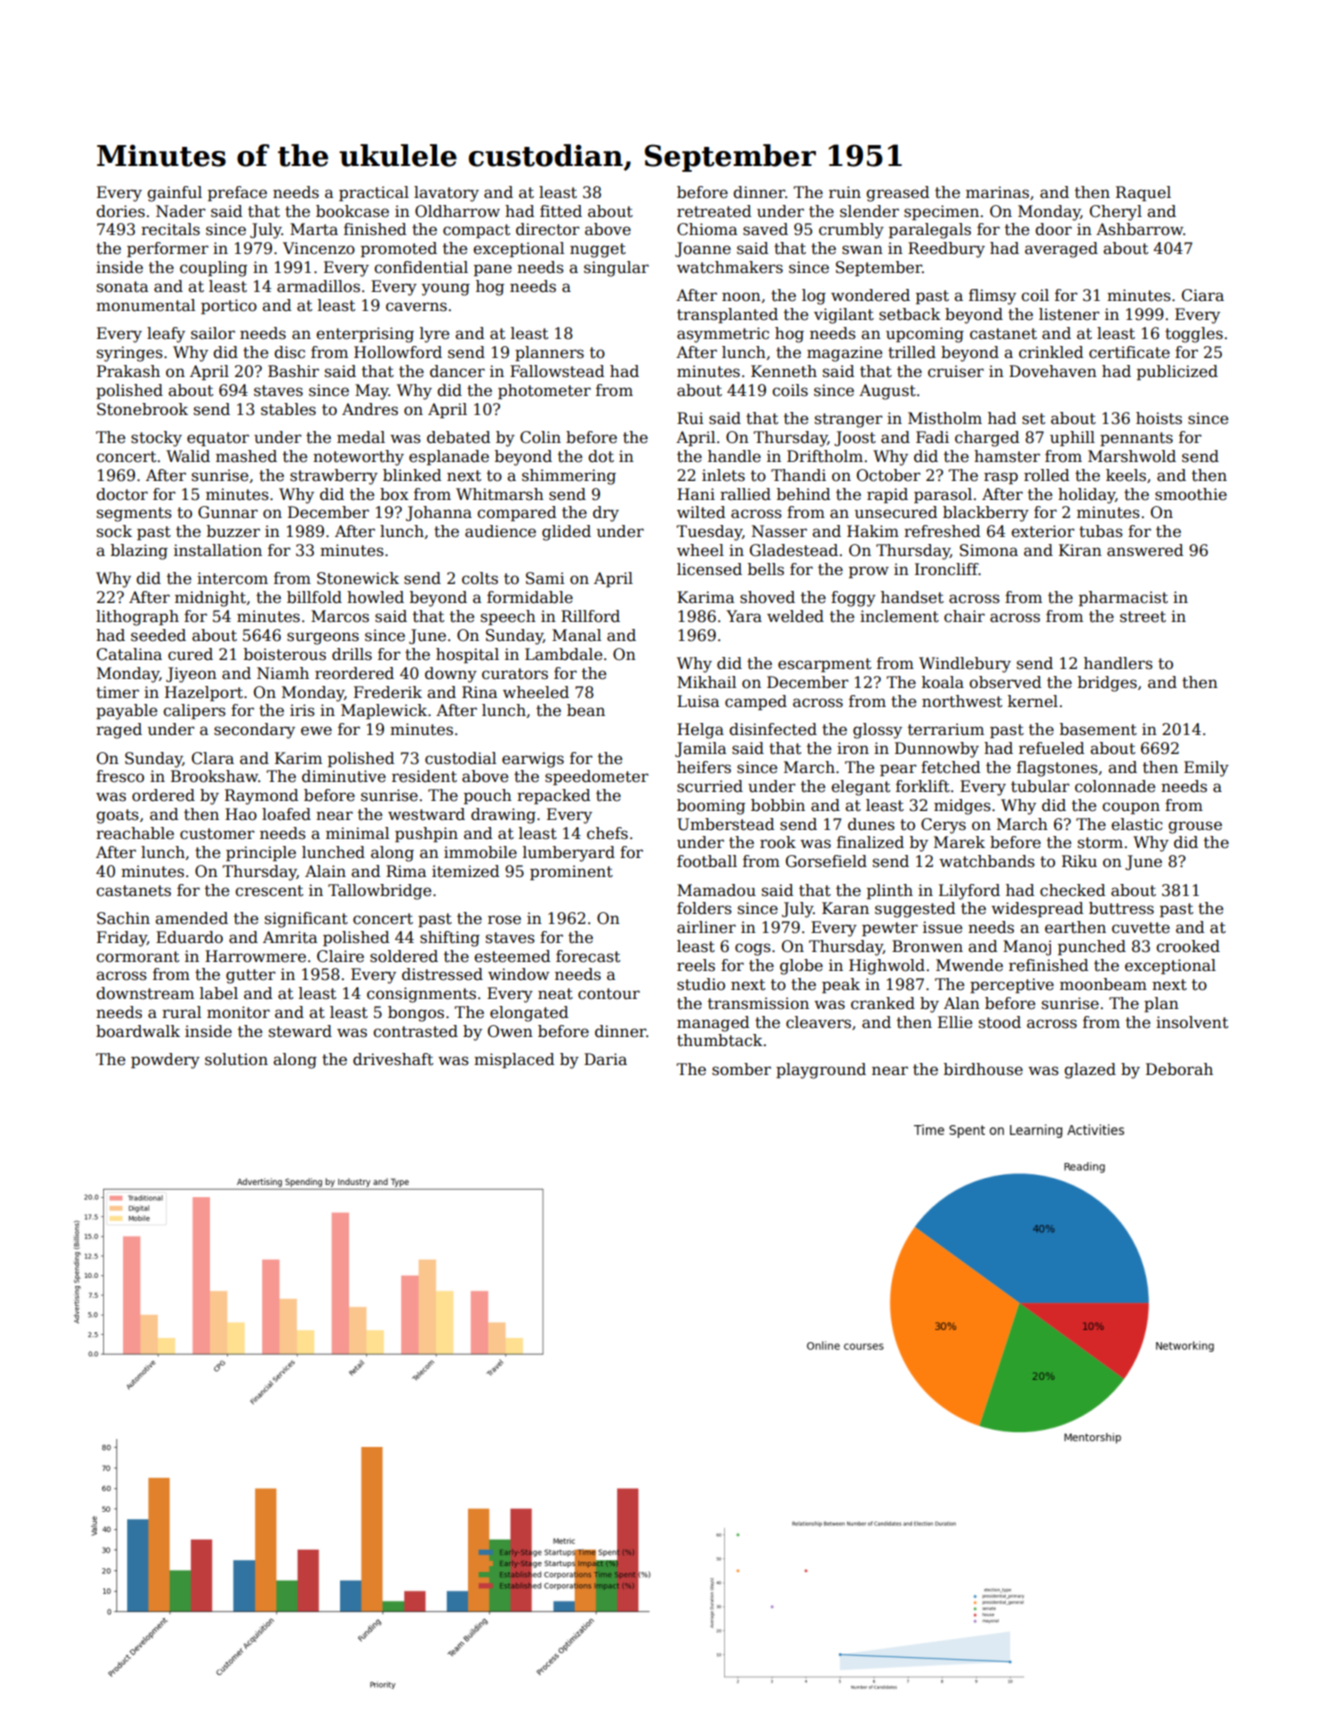 The image size is (1327, 1717). I want to click on Stonewick, so click(358, 578).
